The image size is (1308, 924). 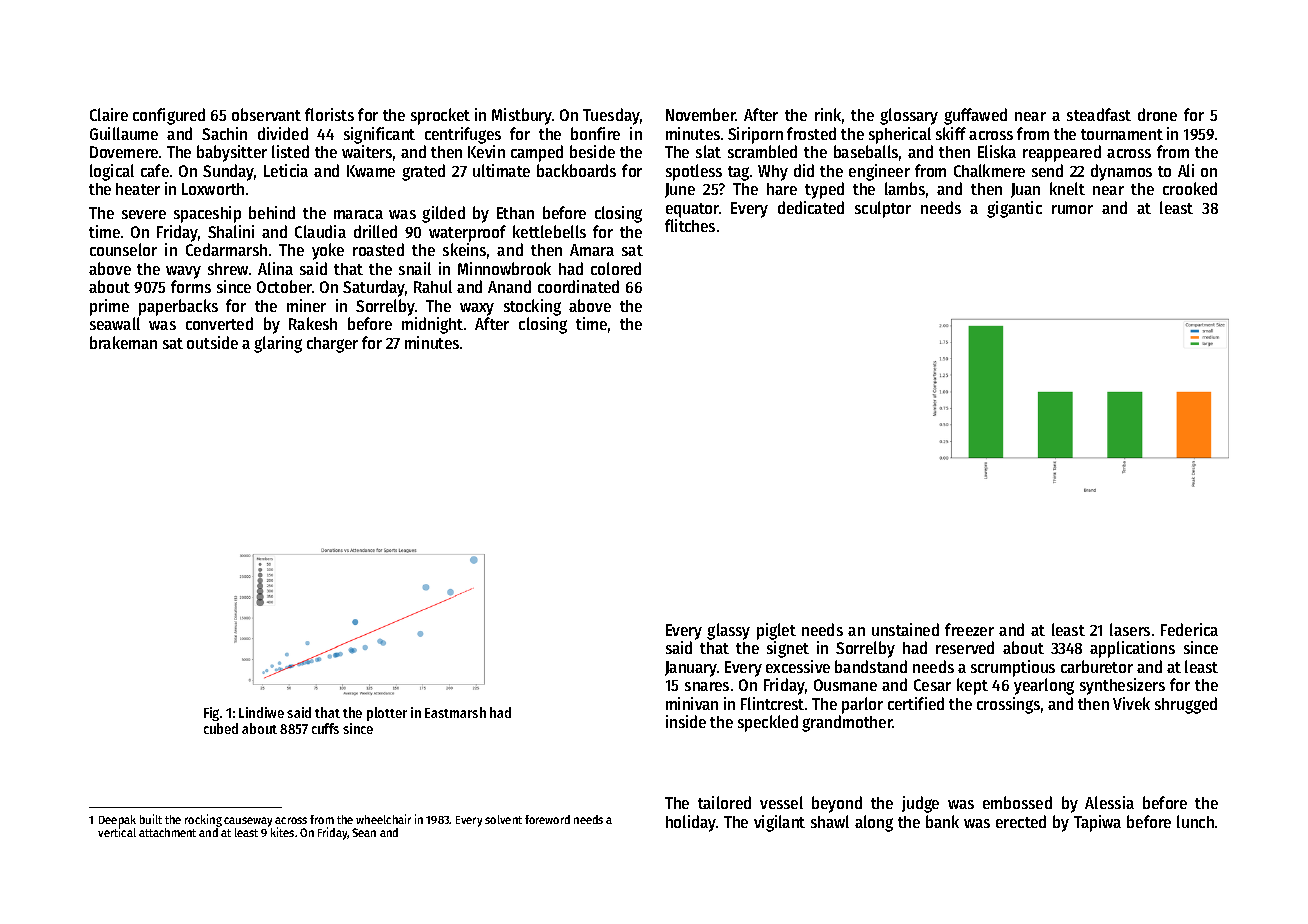 What do you see at coordinates (332, 345) in the page?
I see `charger` at bounding box center [332, 345].
